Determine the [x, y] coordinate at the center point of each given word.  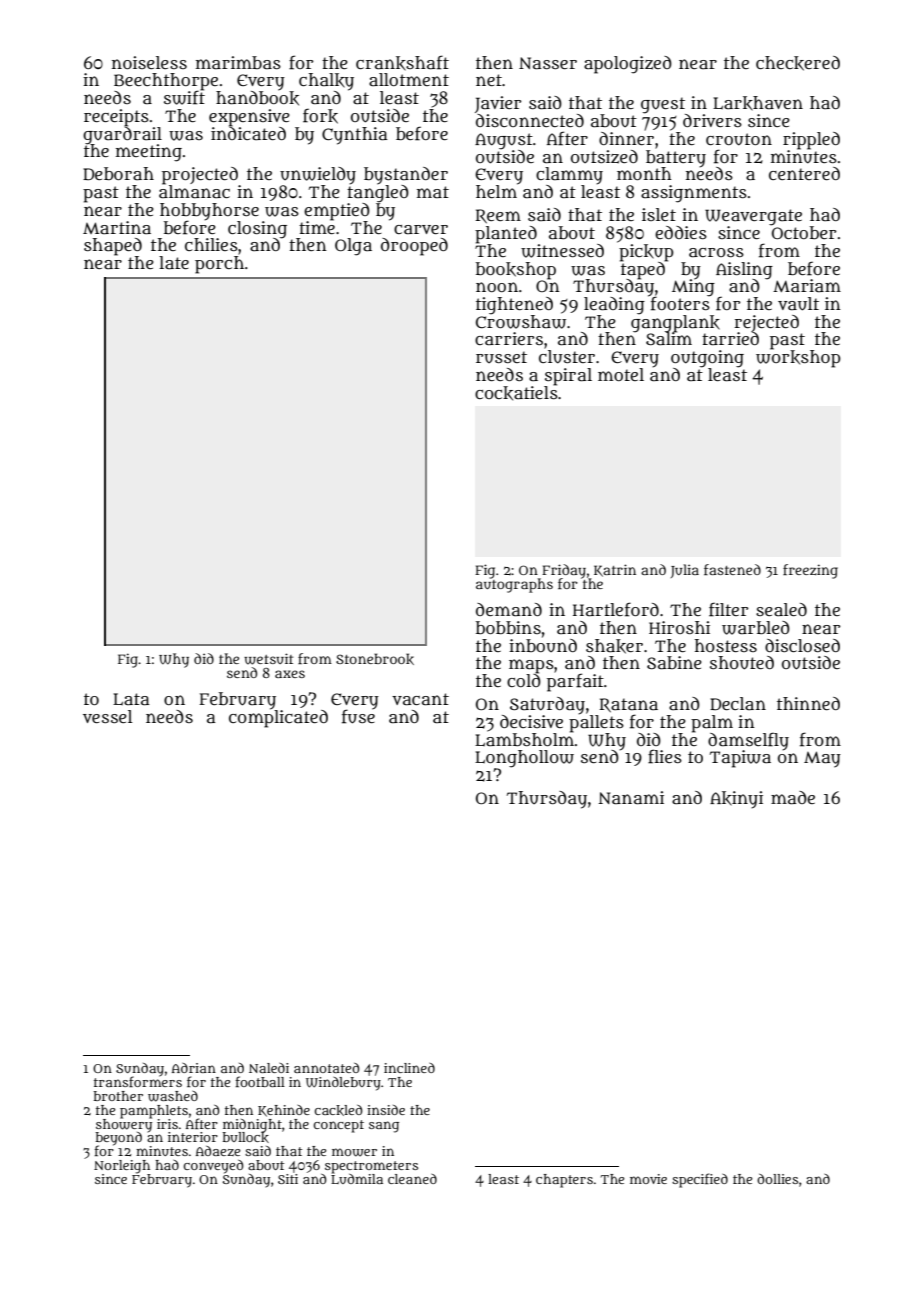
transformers [138, 1081]
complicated [278, 718]
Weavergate [753, 217]
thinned [808, 703]
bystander [406, 176]
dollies [777, 1179]
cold [524, 680]
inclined [409, 1068]
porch [219, 265]
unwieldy [318, 176]
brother [118, 1096]
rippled [811, 140]
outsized [604, 157]
